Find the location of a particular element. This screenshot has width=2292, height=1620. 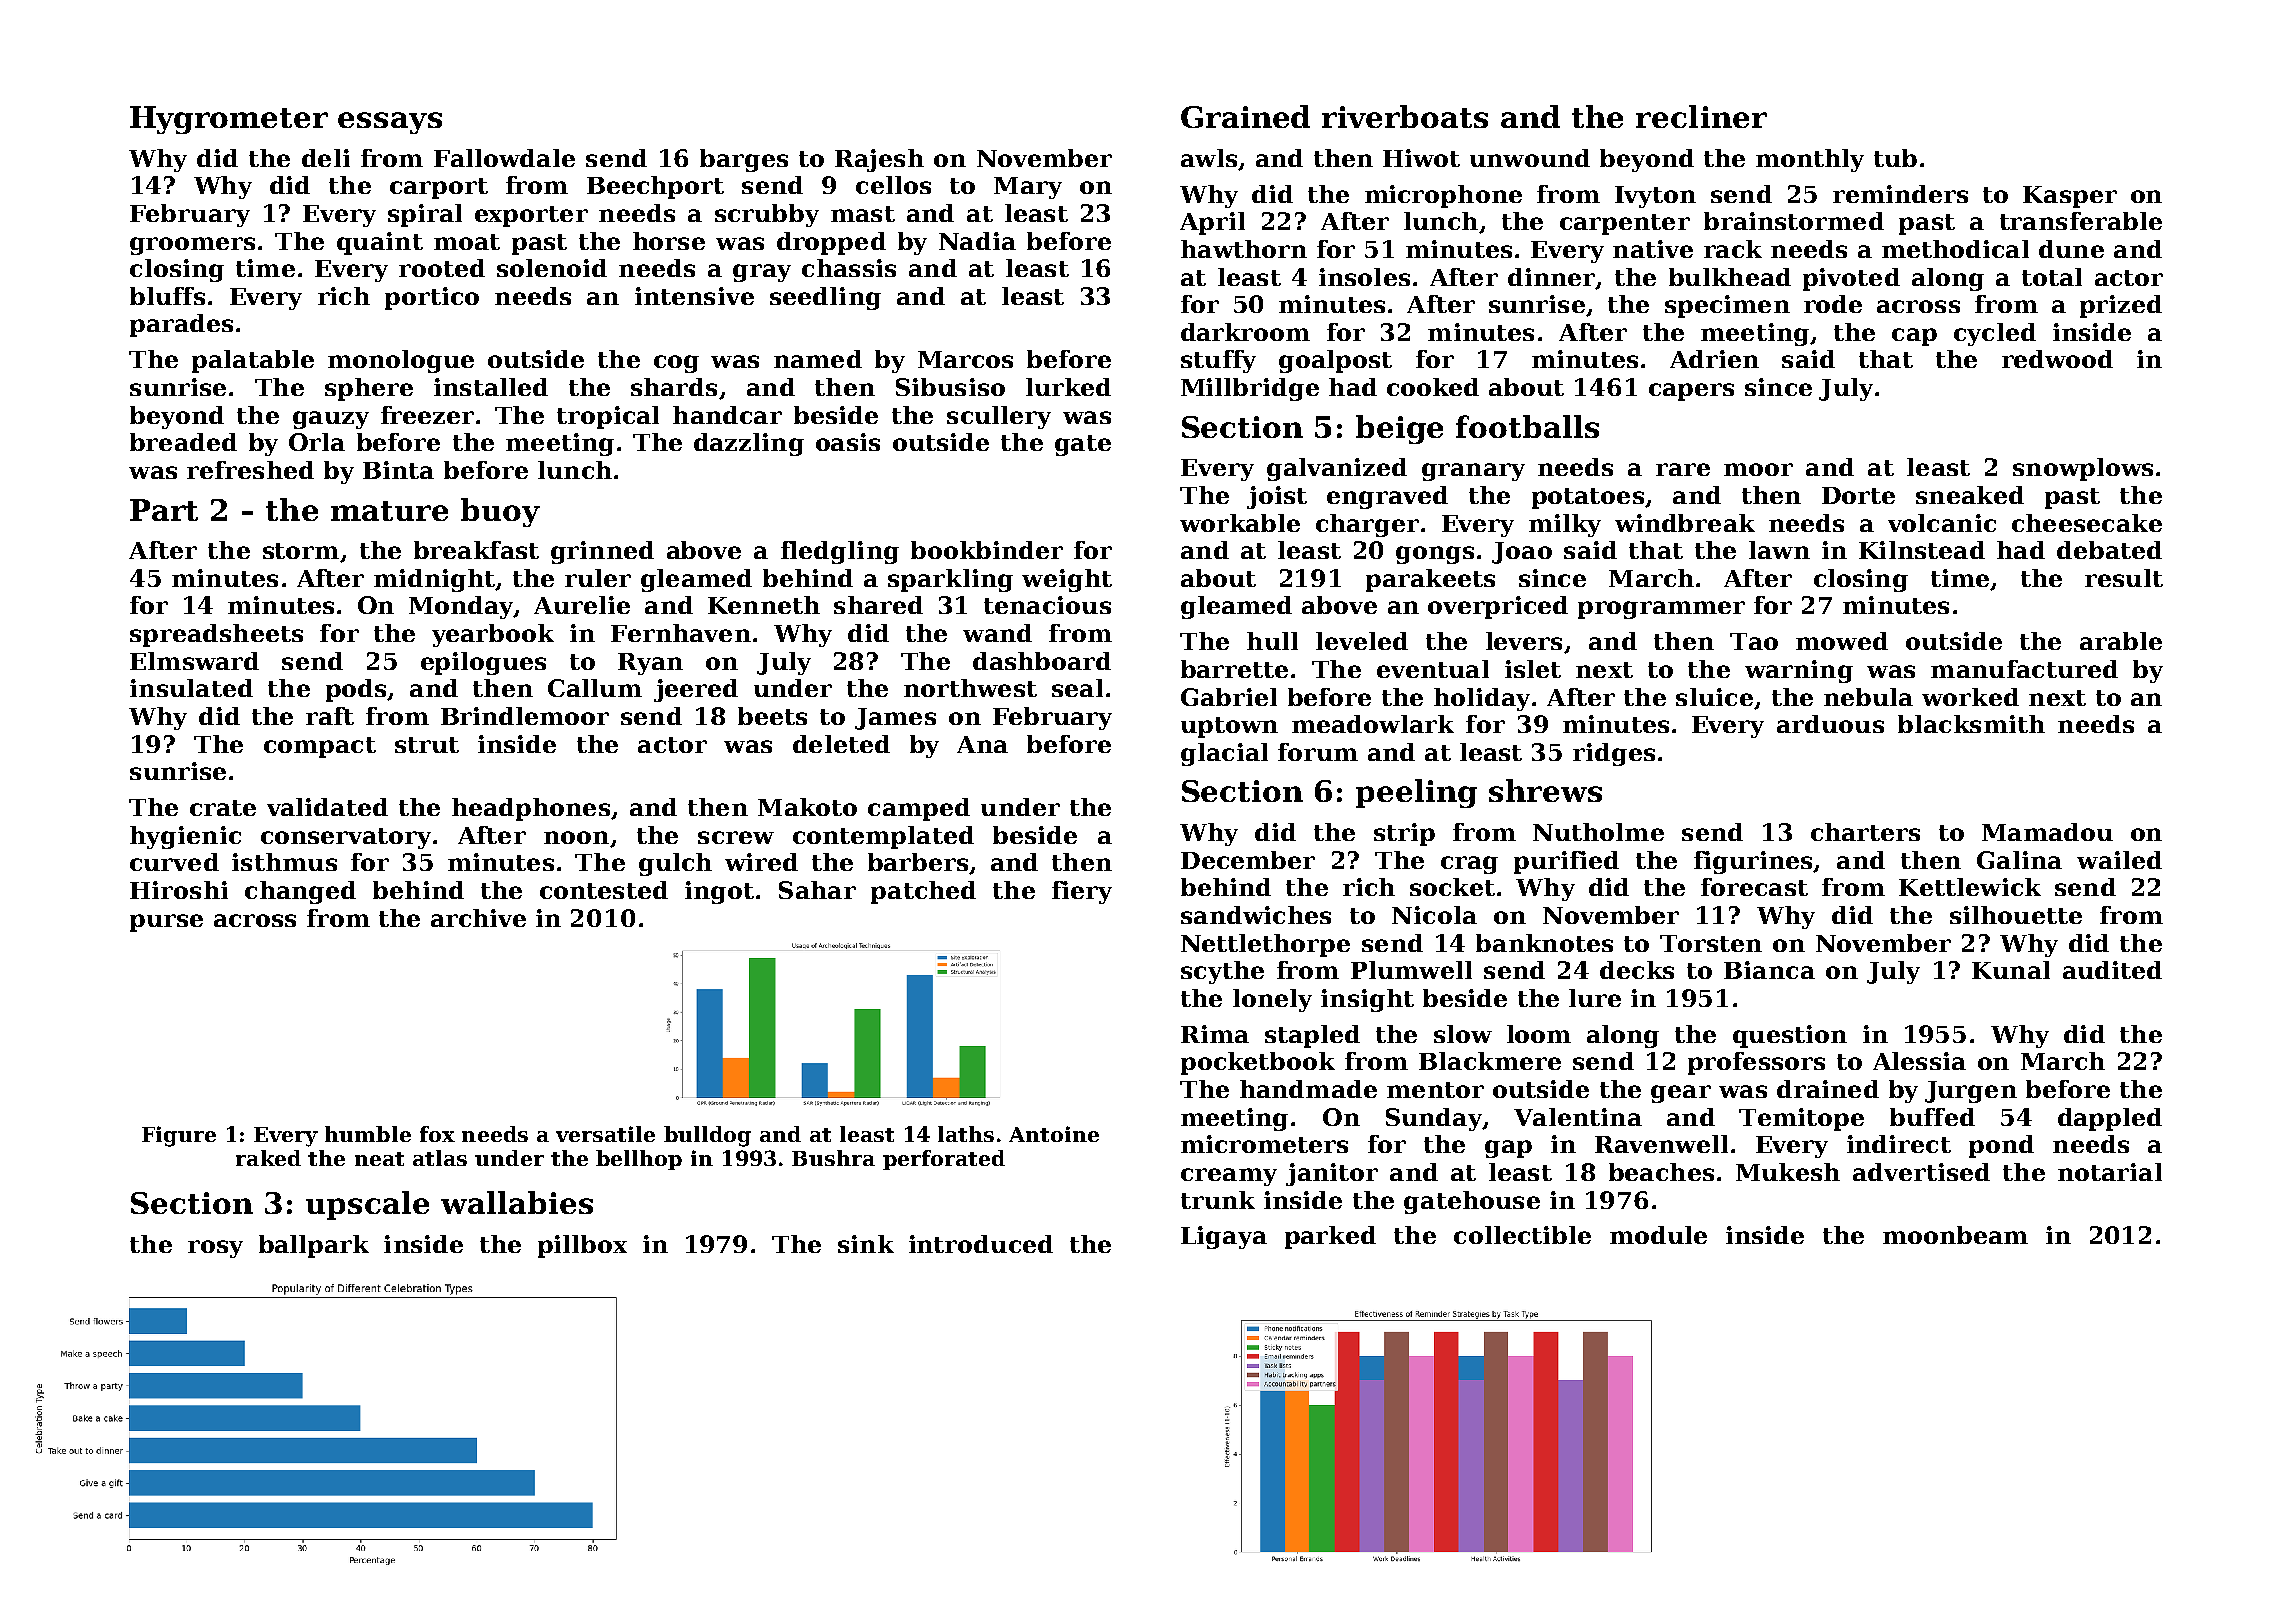

neat is located at coordinates (379, 1159).
